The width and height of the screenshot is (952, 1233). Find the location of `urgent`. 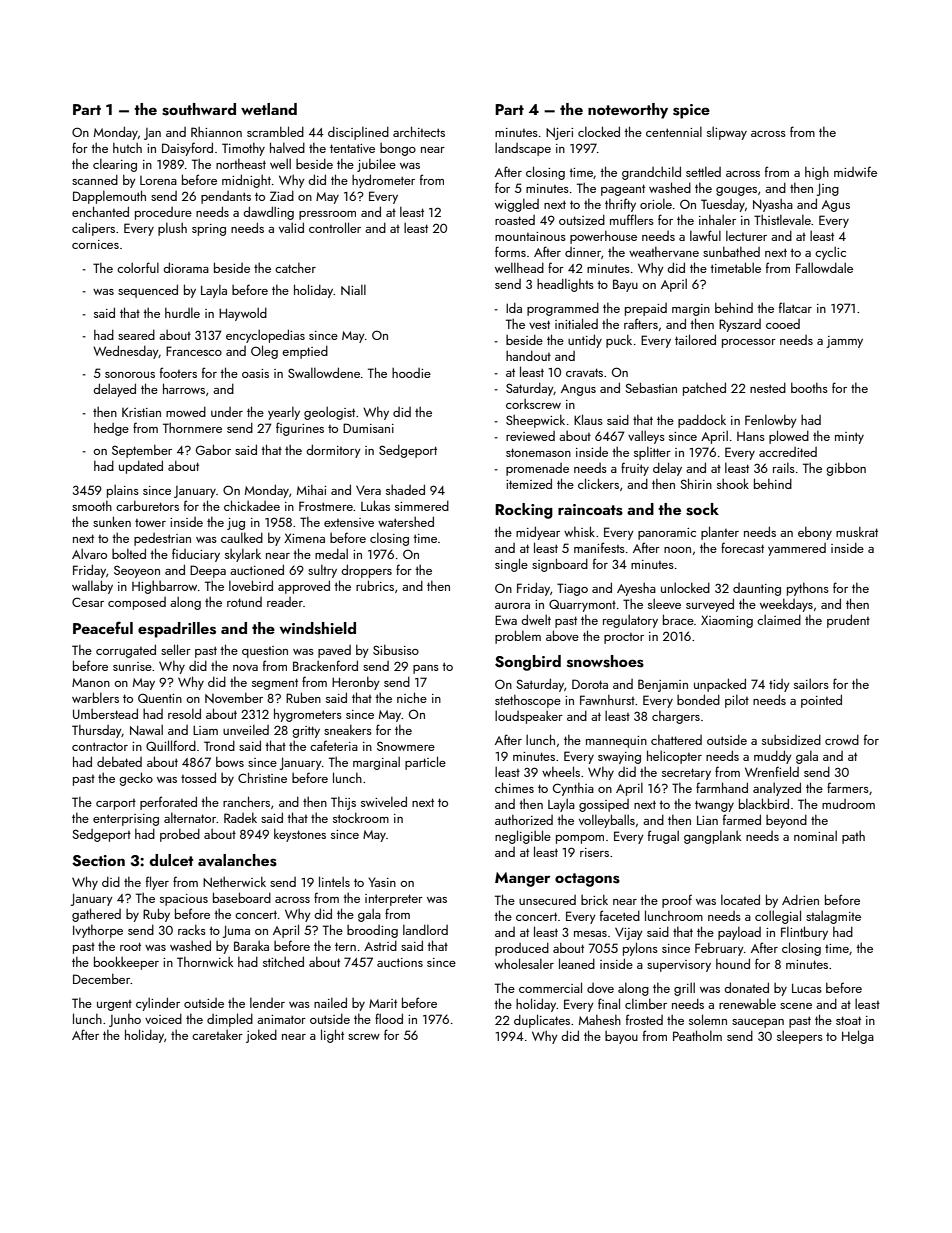

urgent is located at coordinates (114, 1005).
